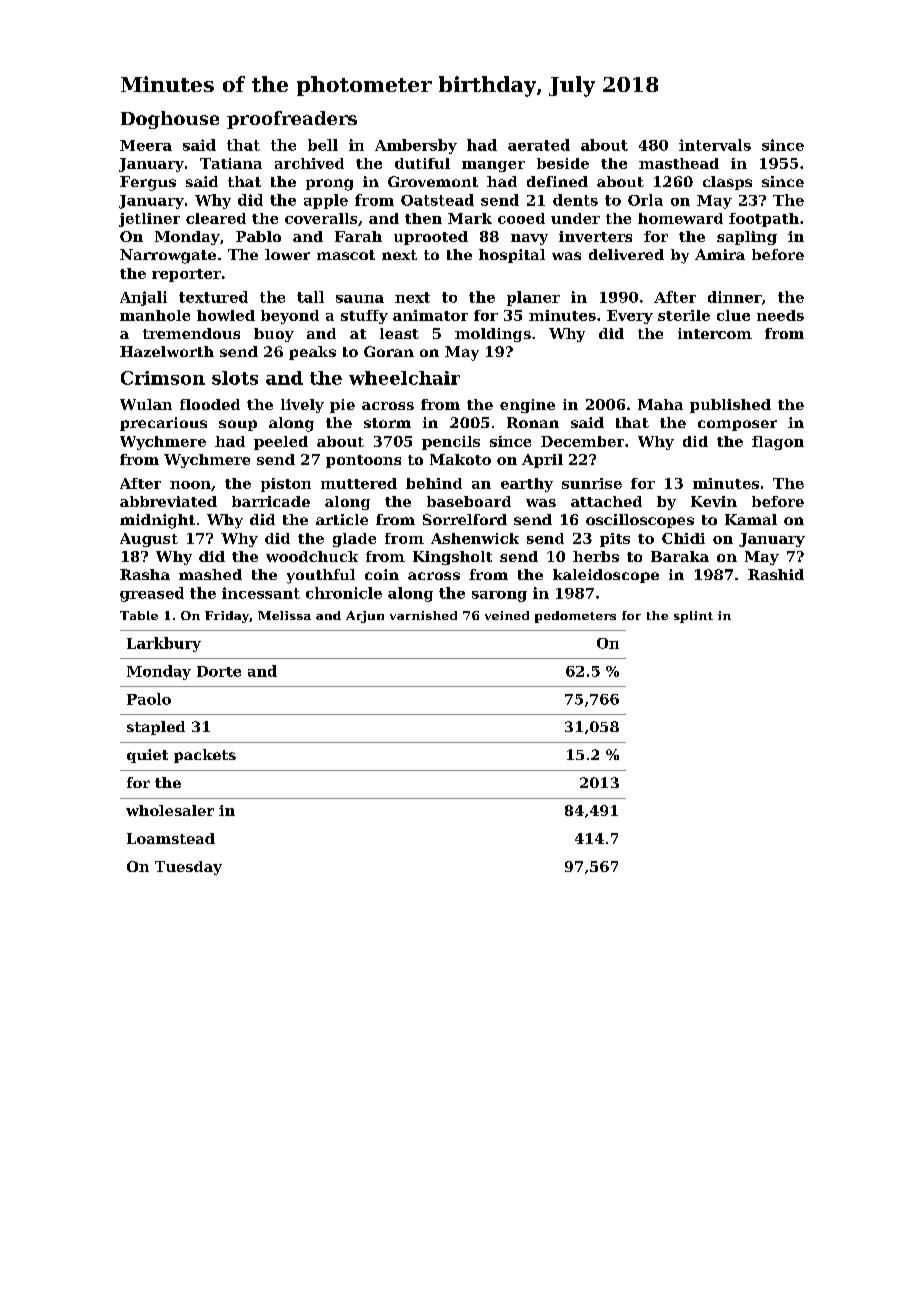 This document has width=924, height=1308. What do you see at coordinates (170, 810) in the document?
I see `wholesaler` at bounding box center [170, 810].
